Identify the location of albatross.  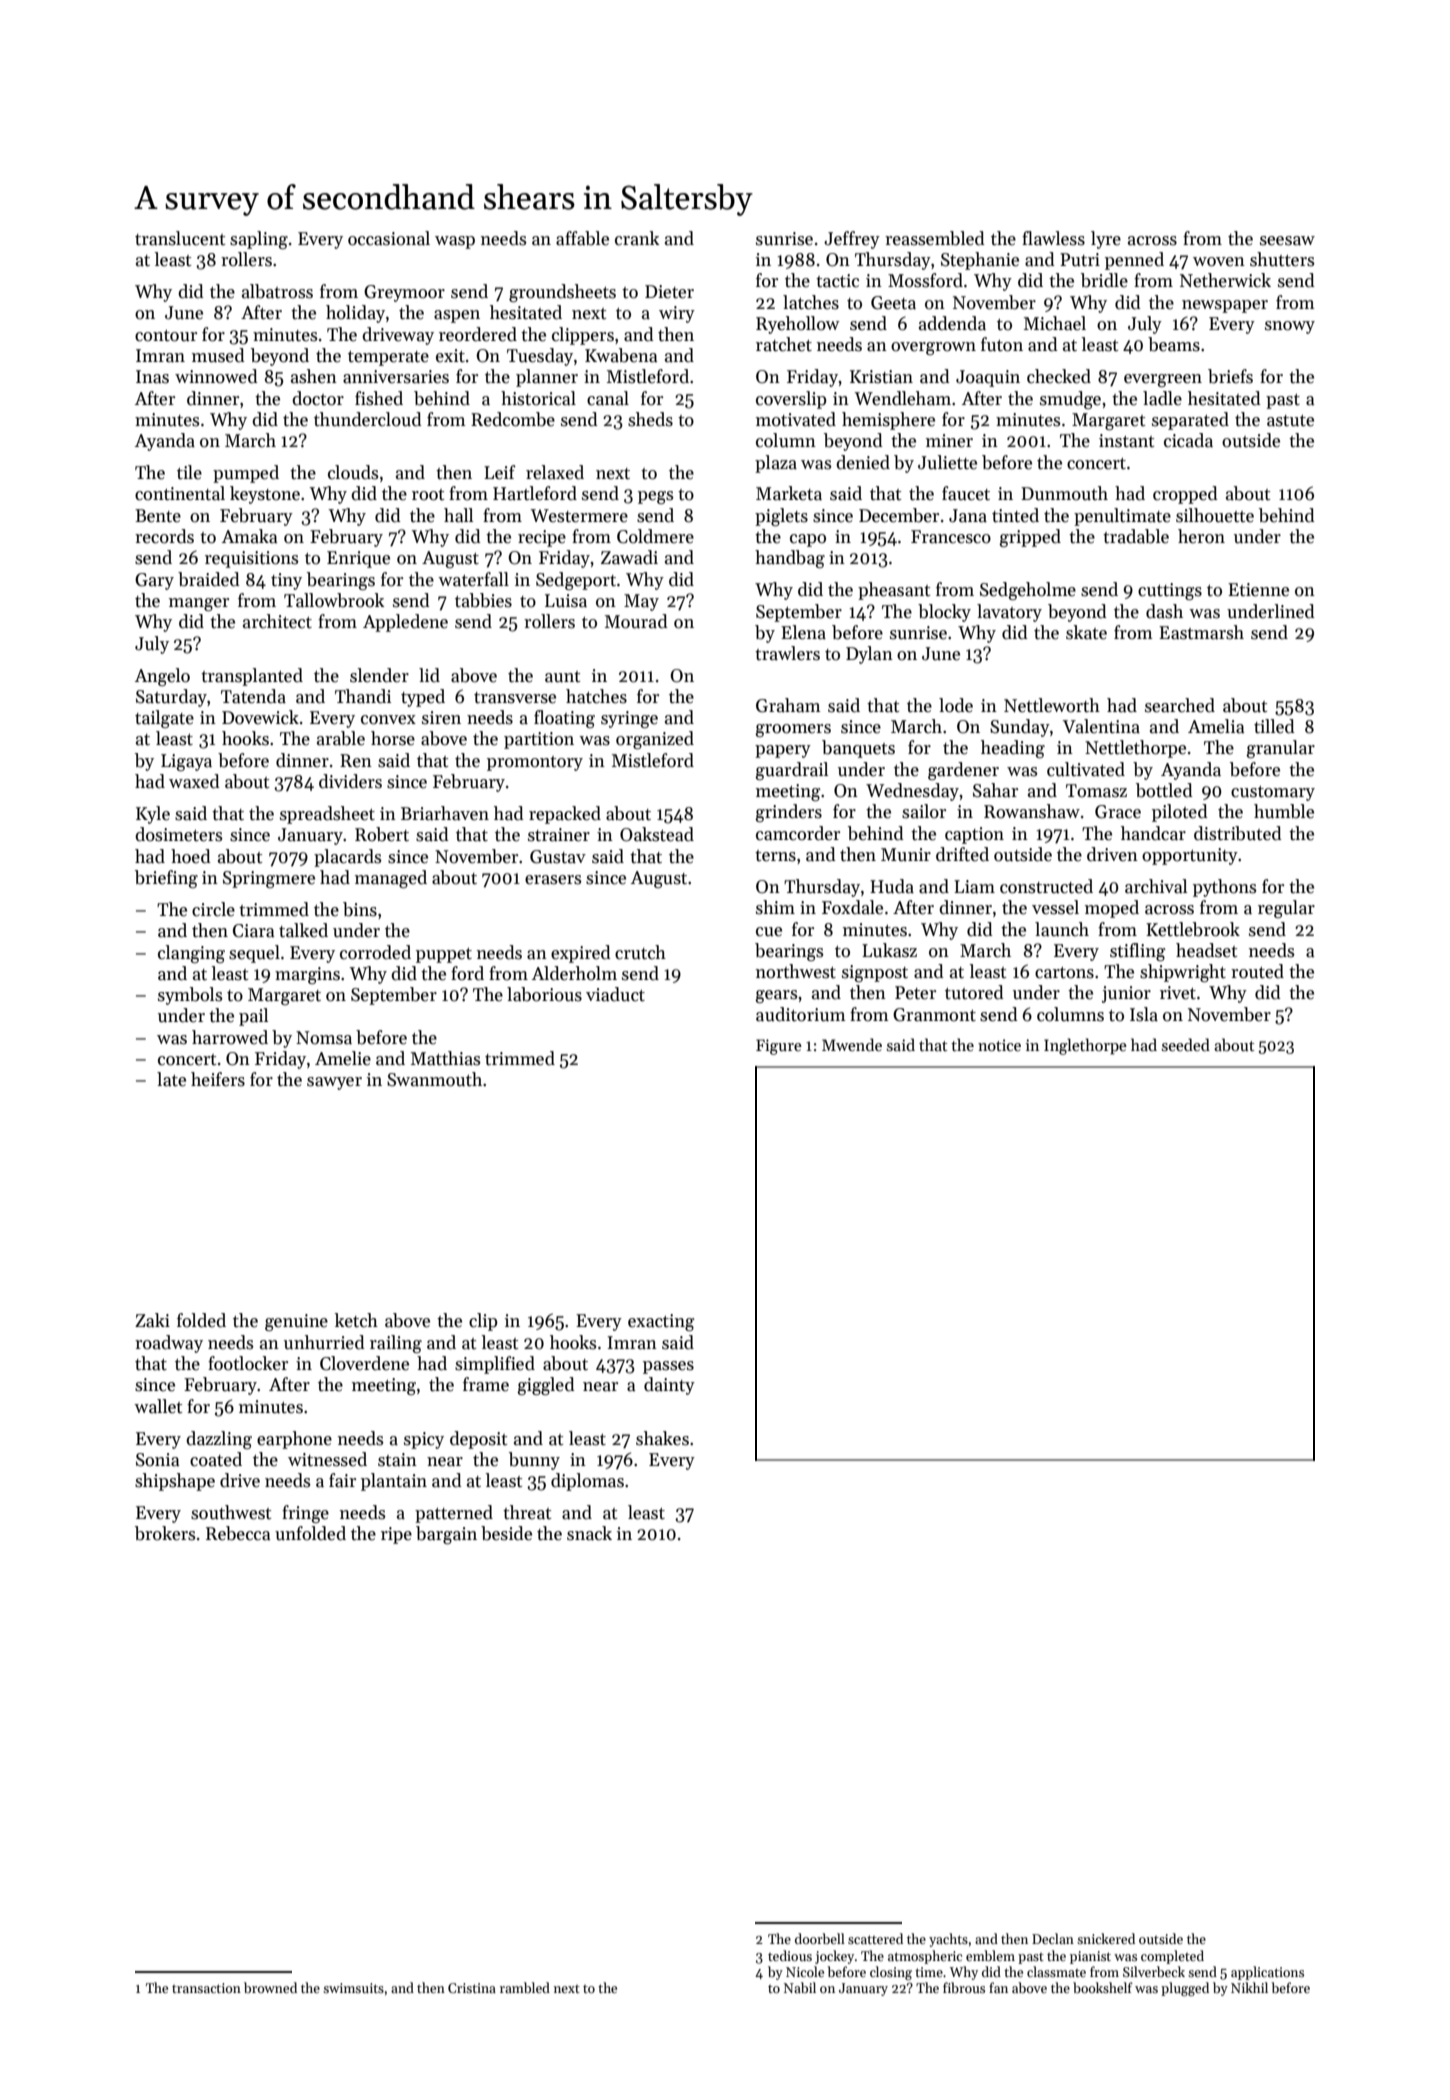
(277, 291).
